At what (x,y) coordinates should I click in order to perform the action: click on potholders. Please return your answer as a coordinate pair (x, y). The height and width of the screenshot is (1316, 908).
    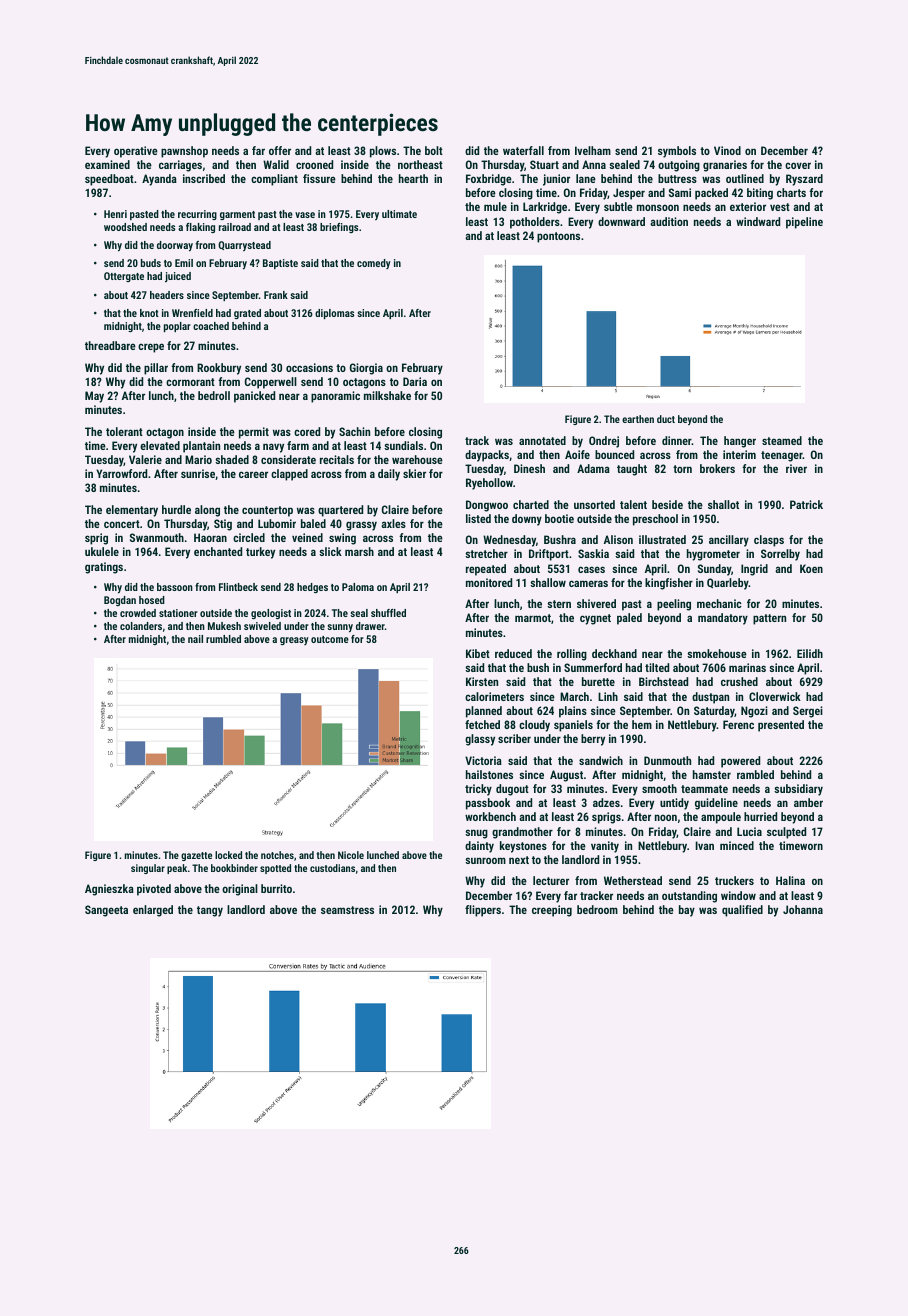
    Looking at the image, I should click on (535, 223).
